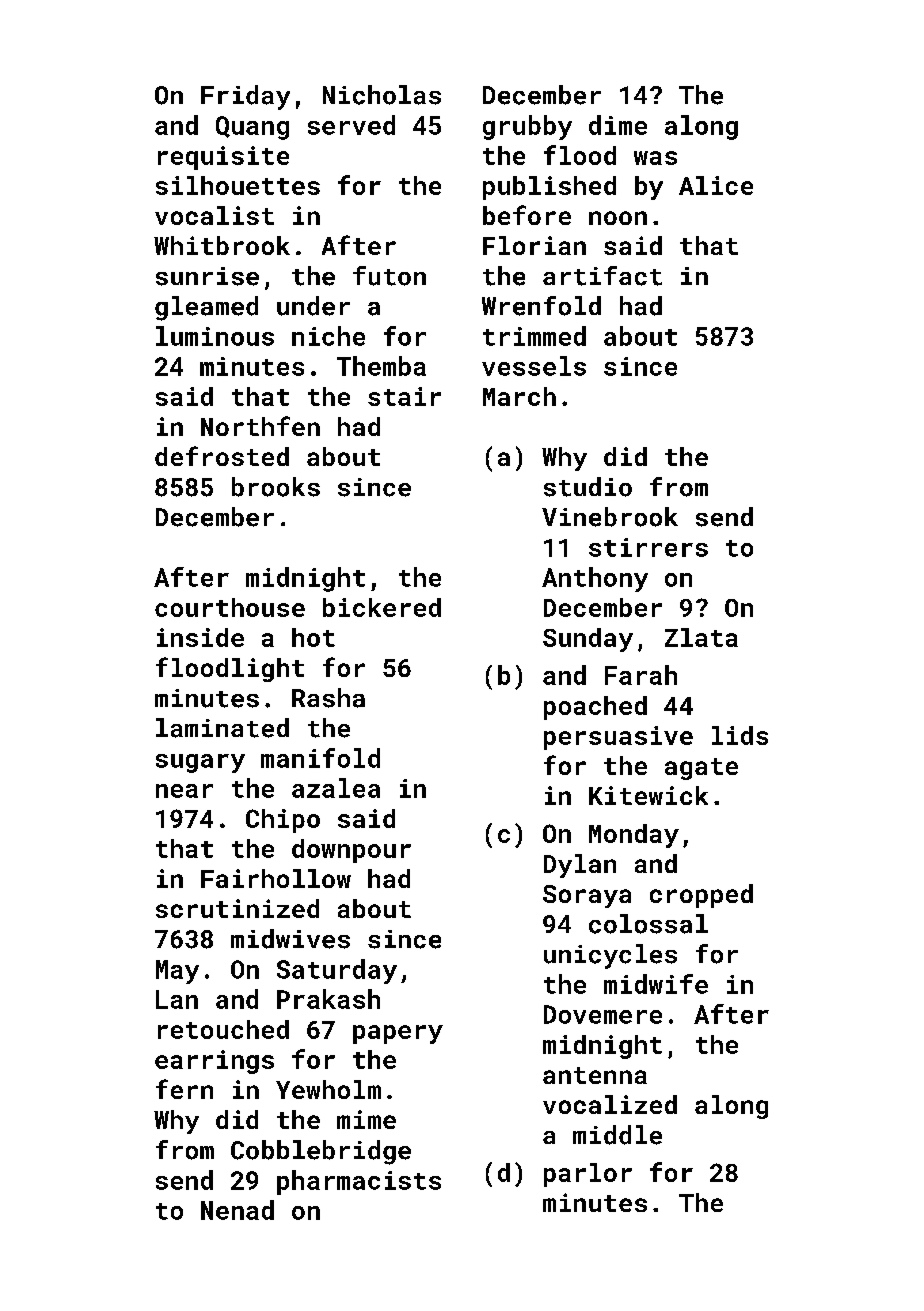  I want to click on stirrers, so click(648, 547).
